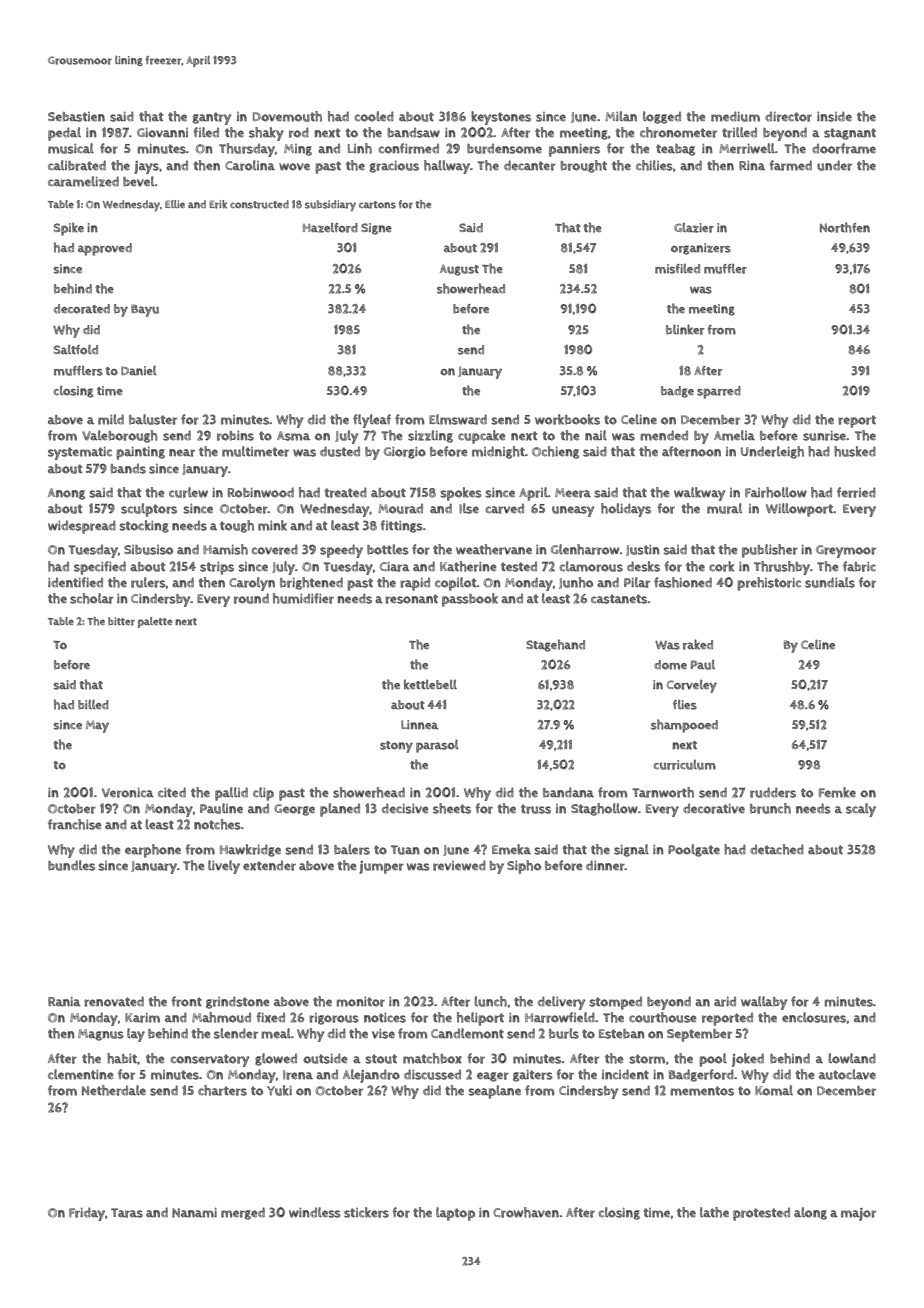 This document has height=1308, width=924. I want to click on Thrushby, so click(782, 568).
